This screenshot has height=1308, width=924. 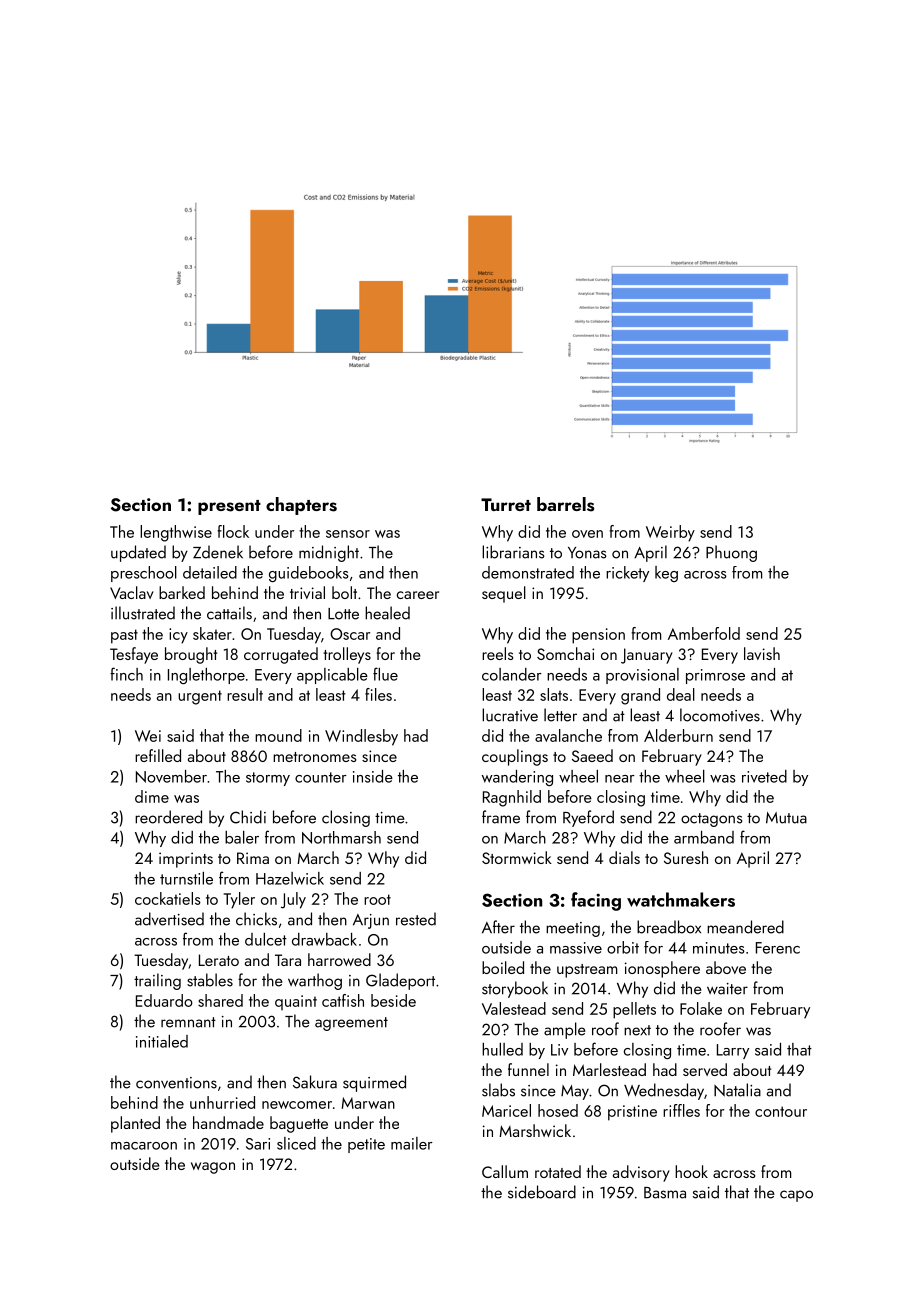 I want to click on primrose, so click(x=715, y=676).
